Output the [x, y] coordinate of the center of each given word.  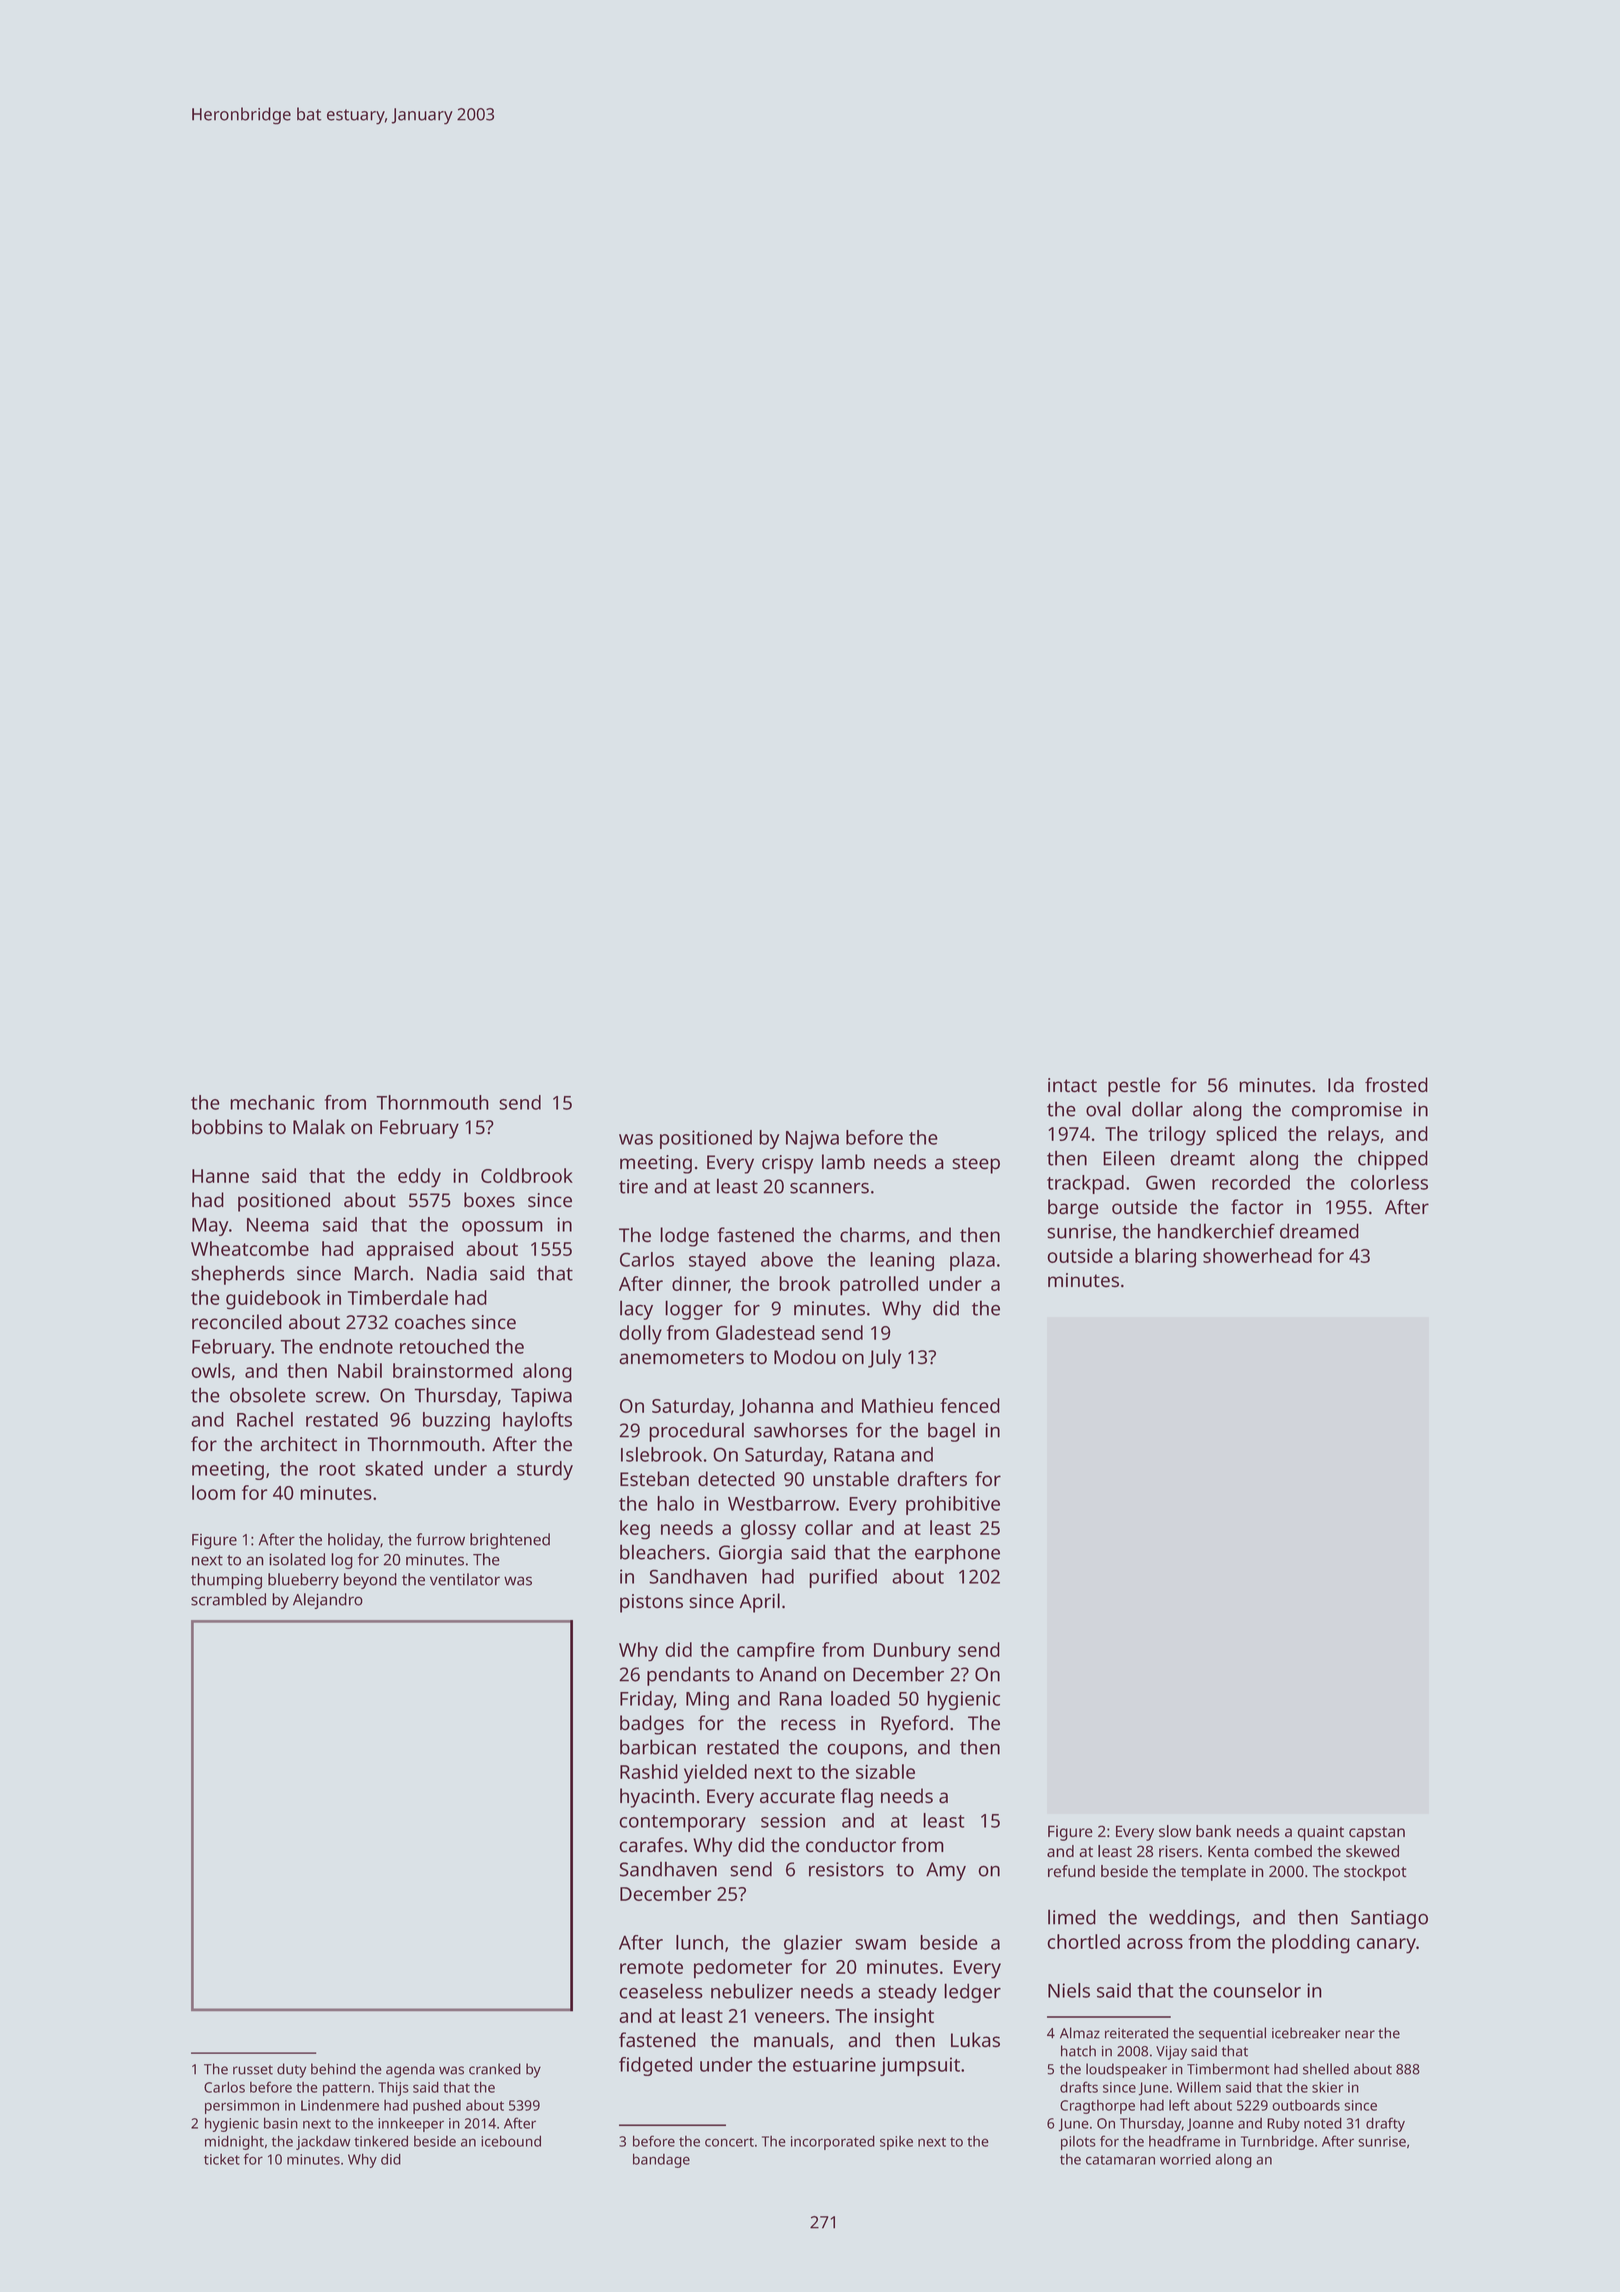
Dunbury [912, 1652]
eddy [419, 1178]
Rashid [649, 1771]
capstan [1377, 1834]
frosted [1396, 1085]
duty [291, 2070]
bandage [661, 2160]
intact [1072, 1085]
